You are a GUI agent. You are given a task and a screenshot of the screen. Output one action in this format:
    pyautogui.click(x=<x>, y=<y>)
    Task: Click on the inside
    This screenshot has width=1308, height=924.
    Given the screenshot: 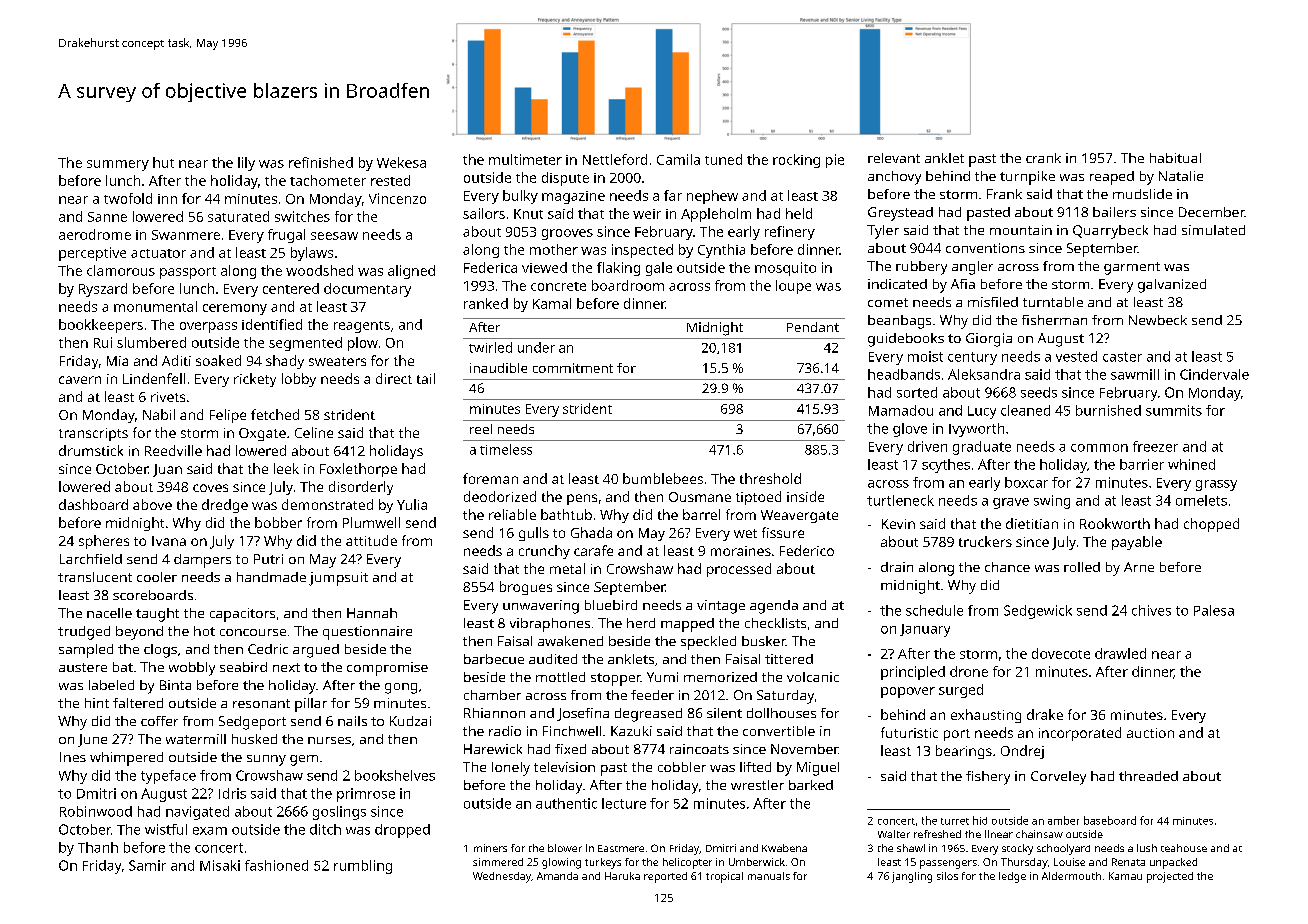 What is the action you would take?
    pyautogui.click(x=805, y=496)
